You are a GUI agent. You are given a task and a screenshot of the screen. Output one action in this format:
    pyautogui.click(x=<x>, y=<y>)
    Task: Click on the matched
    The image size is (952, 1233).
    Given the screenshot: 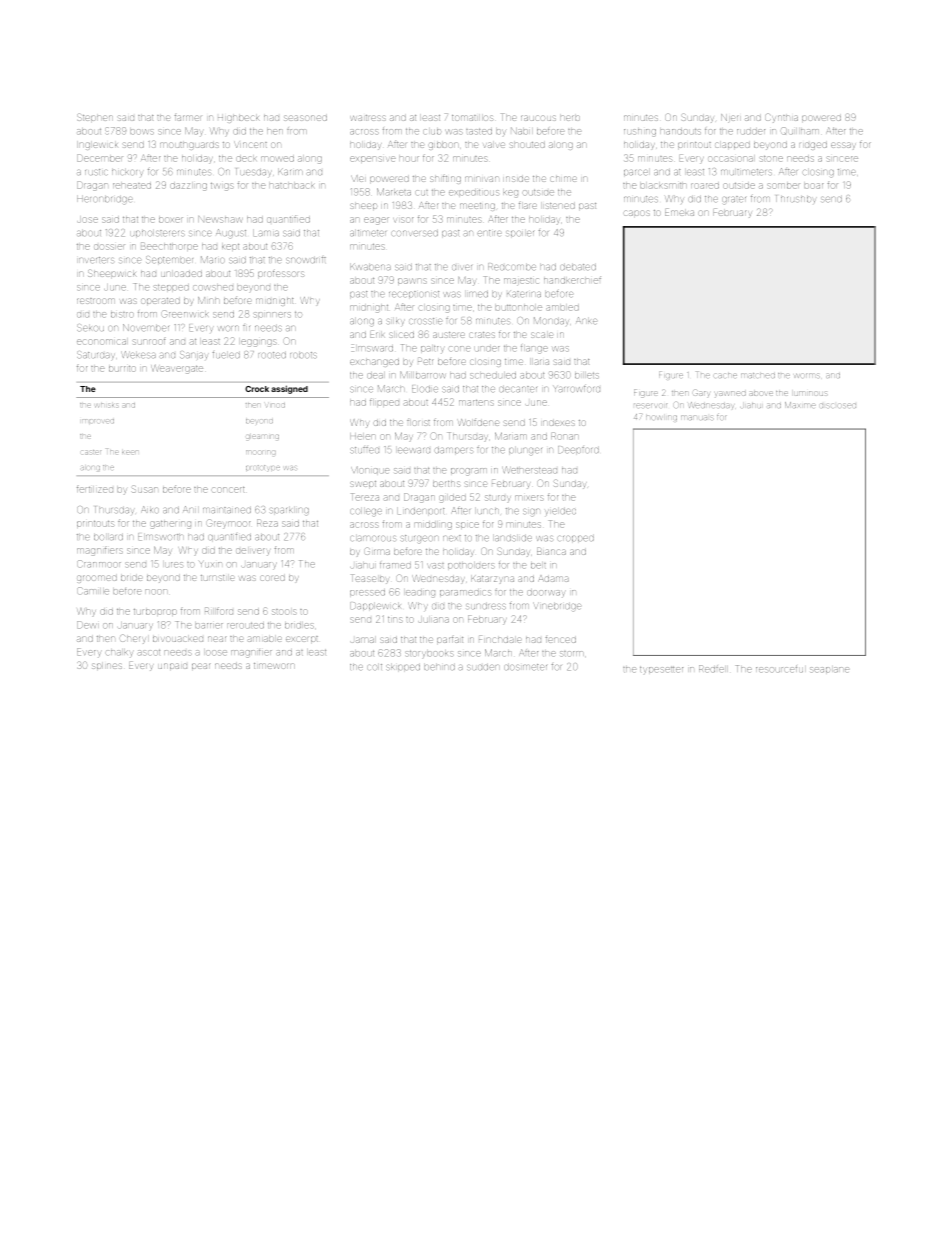 What is the action you would take?
    pyautogui.click(x=758, y=375)
